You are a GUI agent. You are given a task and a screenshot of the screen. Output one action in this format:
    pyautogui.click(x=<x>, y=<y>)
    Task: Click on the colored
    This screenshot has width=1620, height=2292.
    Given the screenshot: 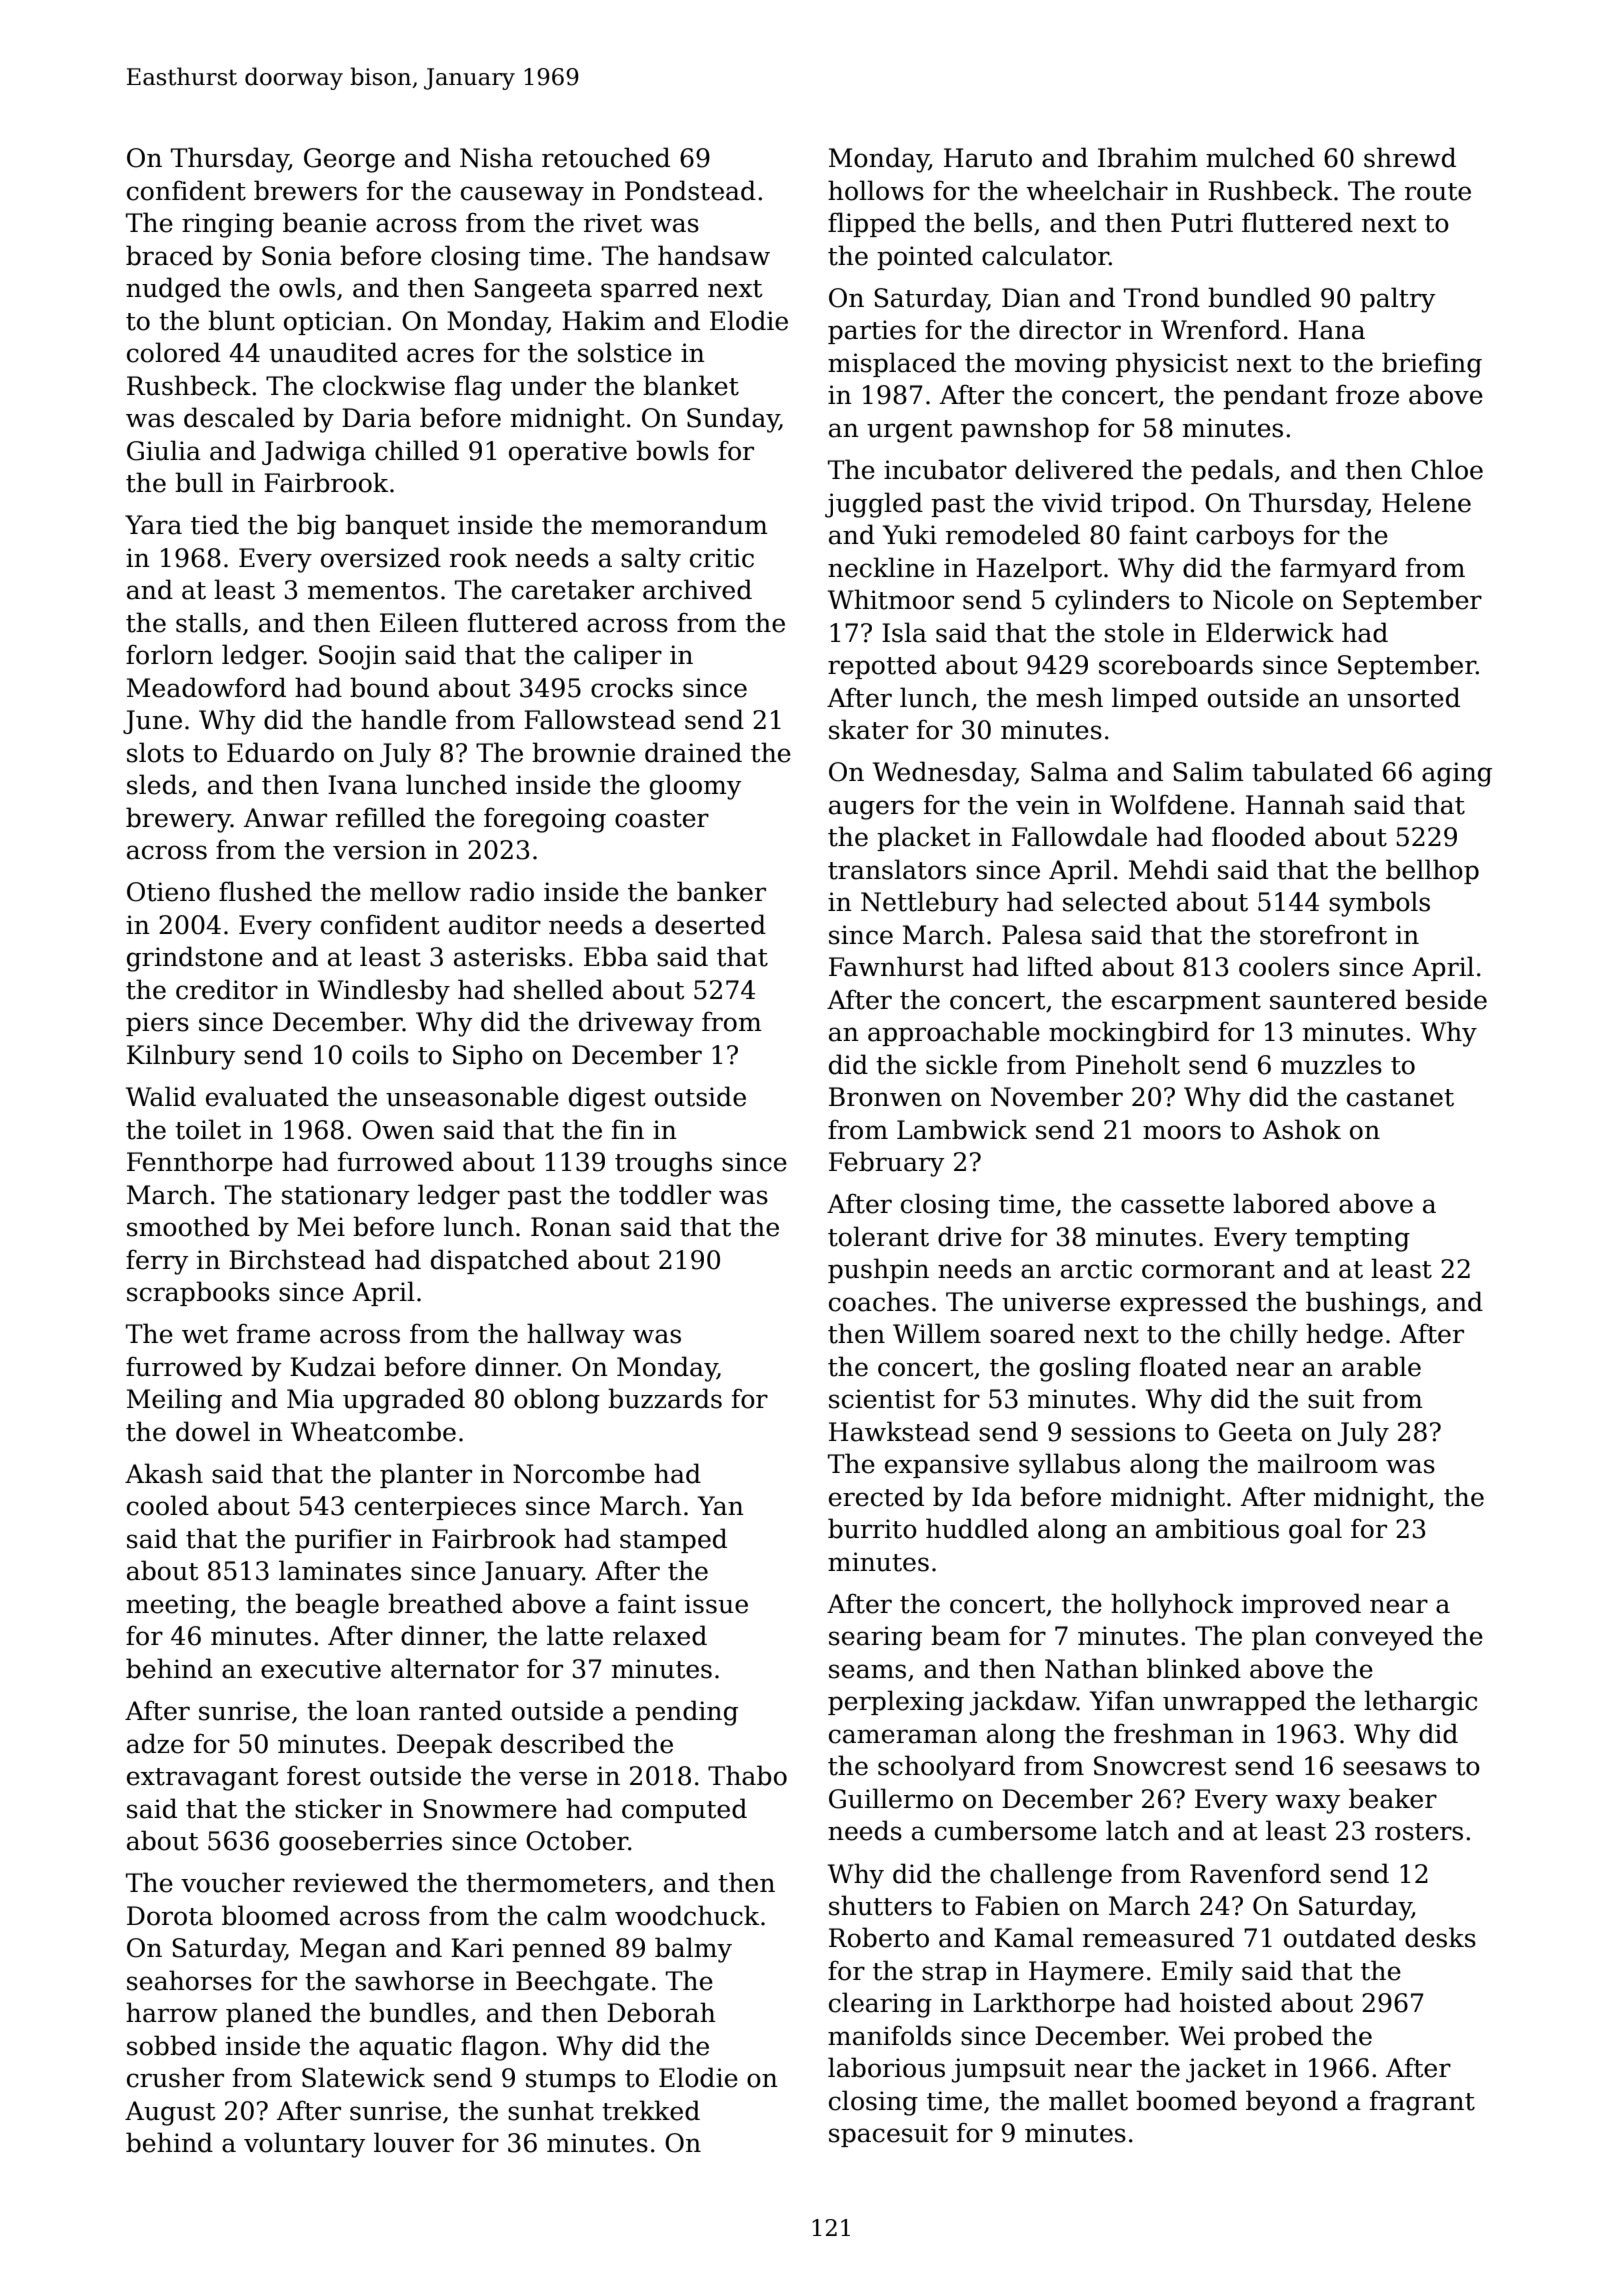 What is the action you would take?
    pyautogui.click(x=174, y=352)
